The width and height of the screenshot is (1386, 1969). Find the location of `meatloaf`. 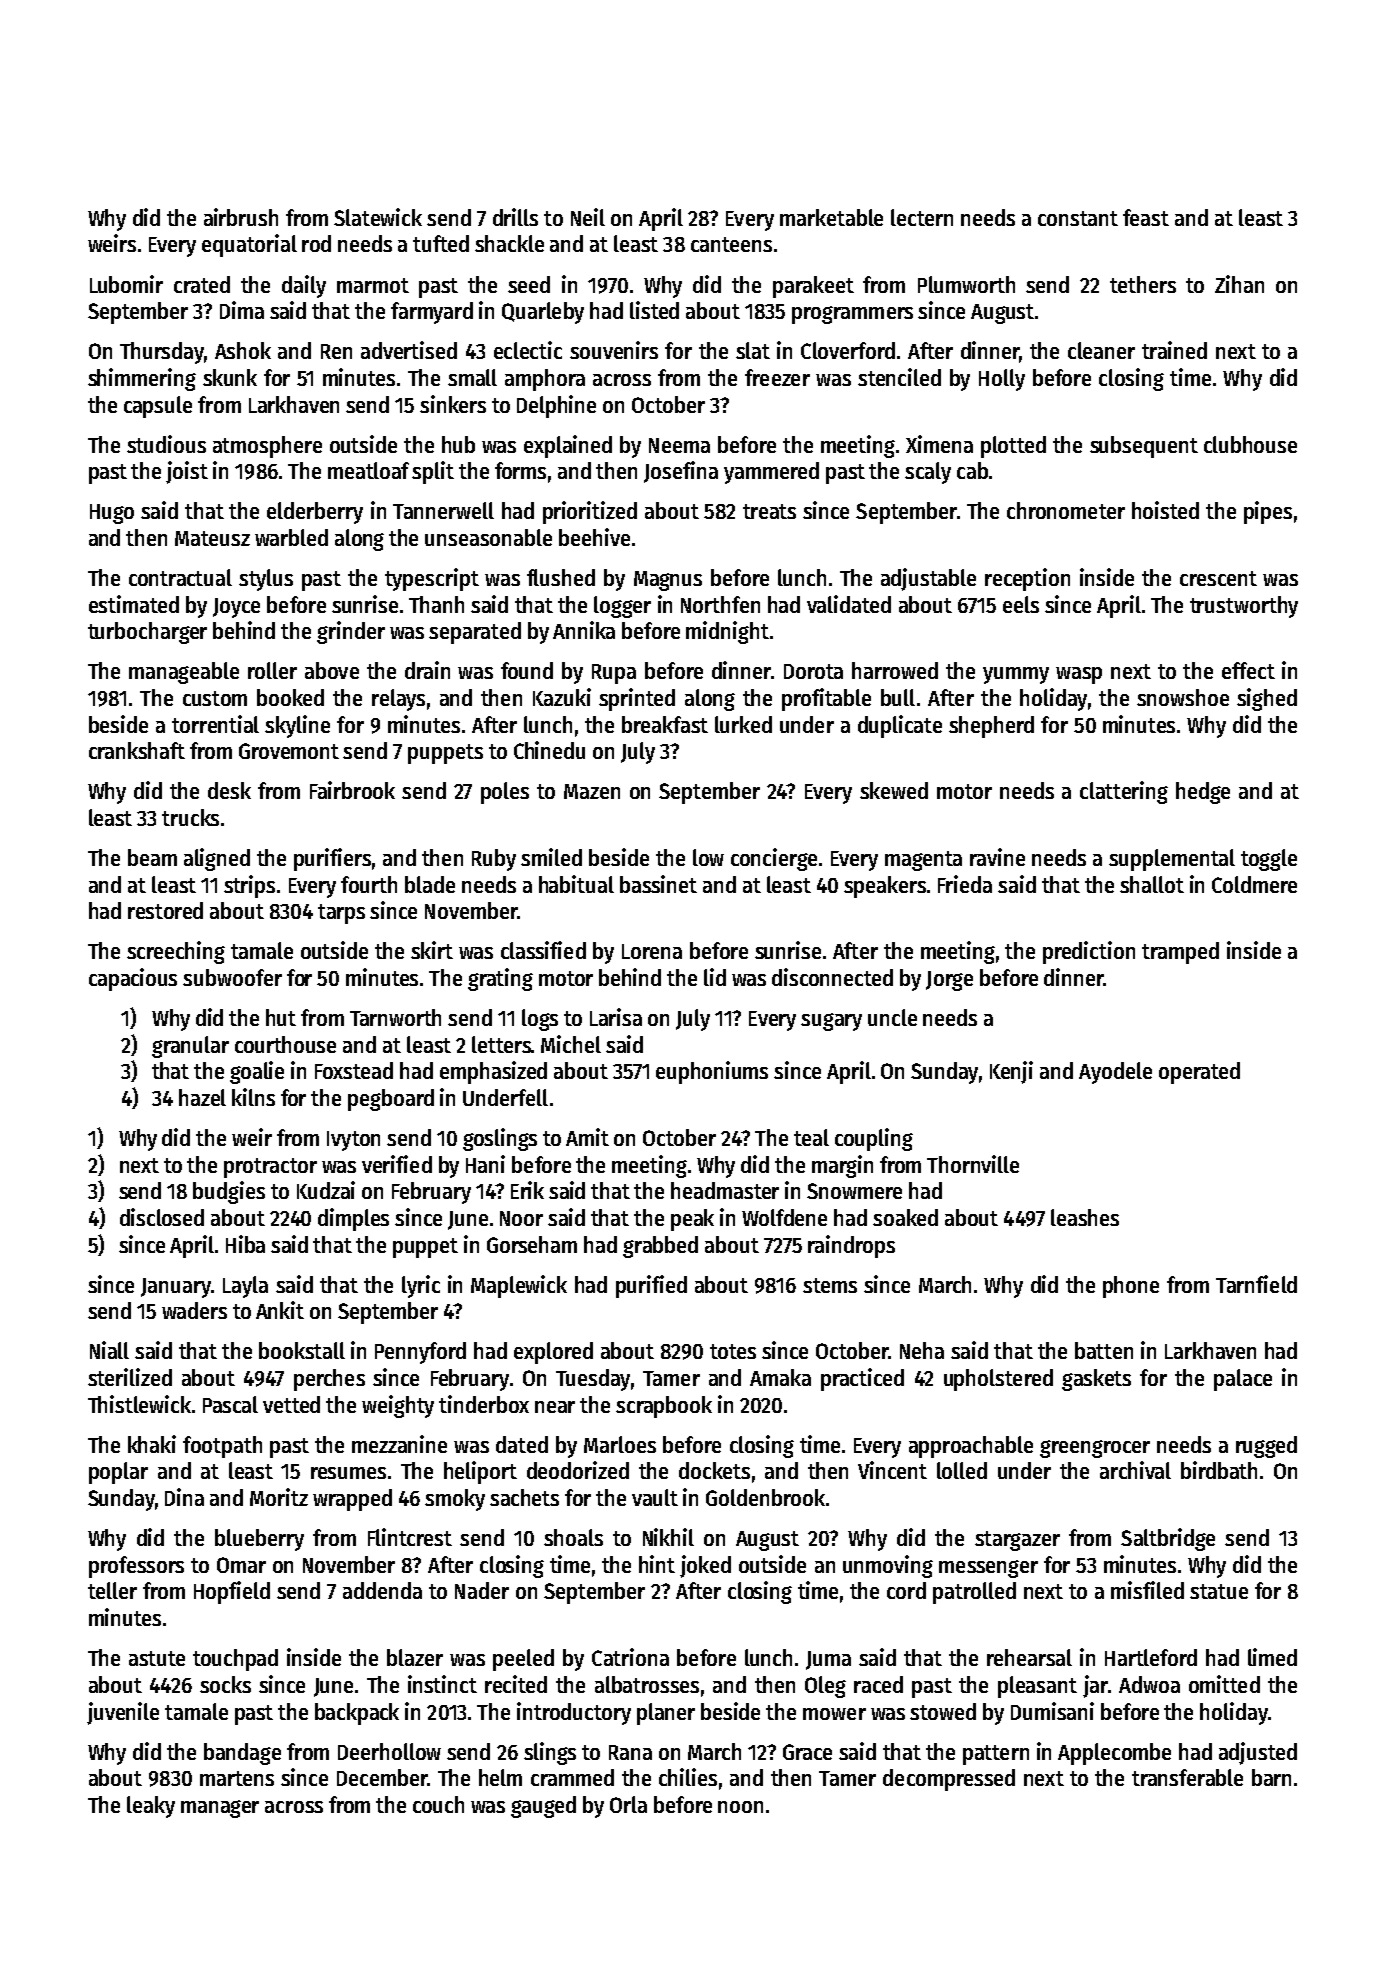

meatloaf is located at coordinates (368, 470).
